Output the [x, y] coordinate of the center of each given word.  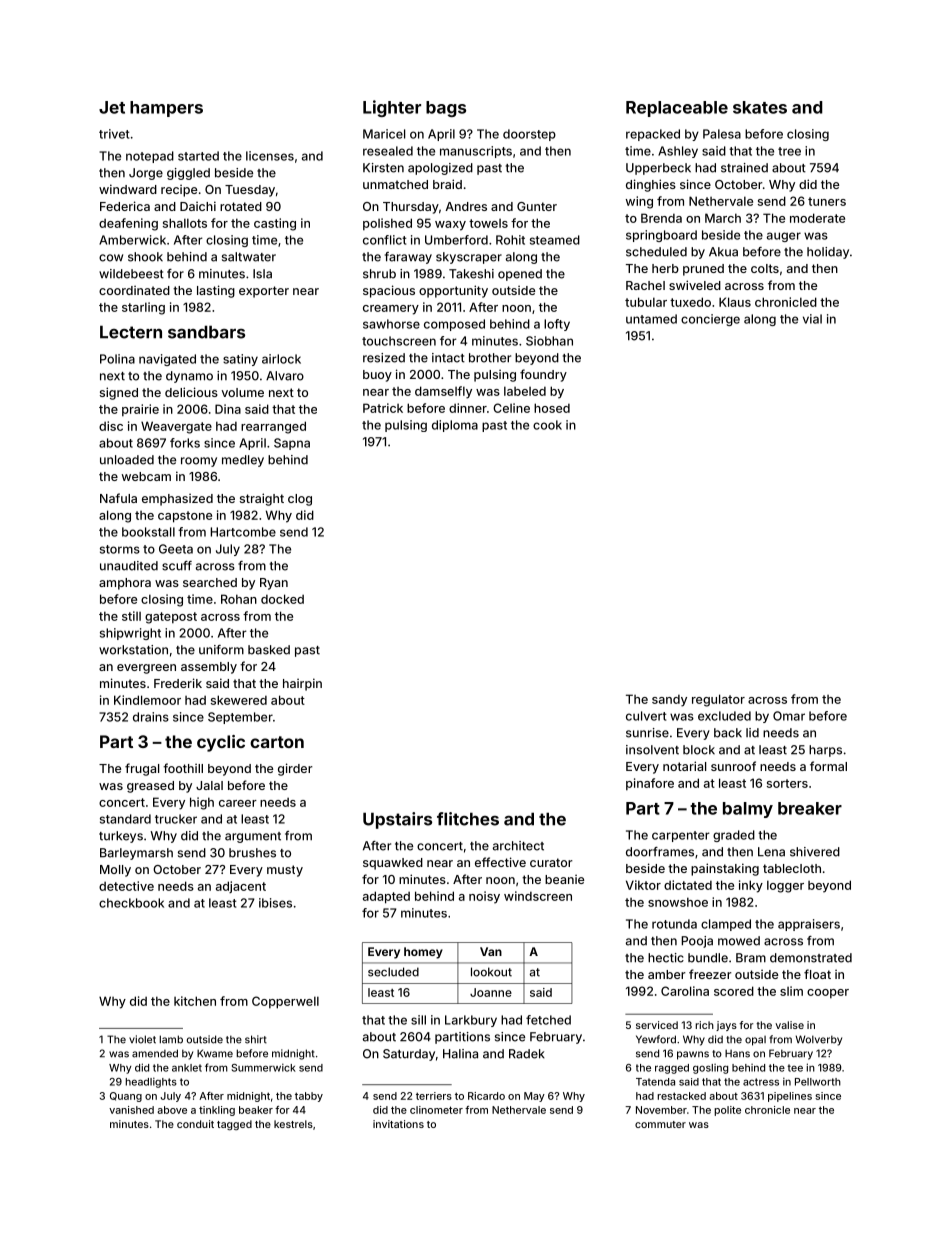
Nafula [118, 498]
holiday [828, 253]
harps [825, 751]
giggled [188, 174]
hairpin [302, 684]
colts [765, 268]
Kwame [215, 1053]
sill [418, 1020]
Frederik [178, 683]
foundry [543, 375]
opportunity [453, 291]
